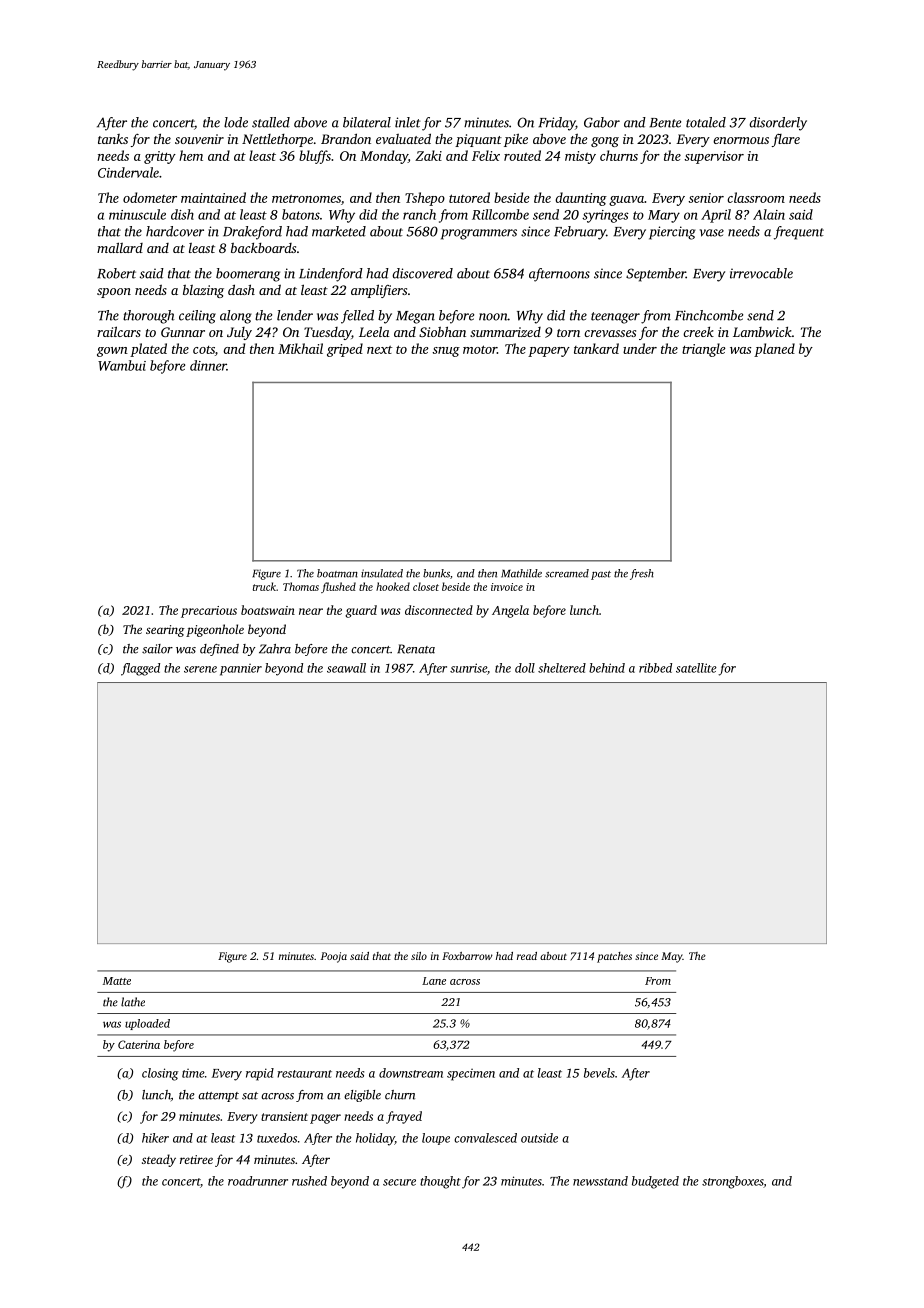 Image resolution: width=924 pixels, height=1308 pixels. What do you see at coordinates (209, 612) in the image?
I see `precarious` at bounding box center [209, 612].
